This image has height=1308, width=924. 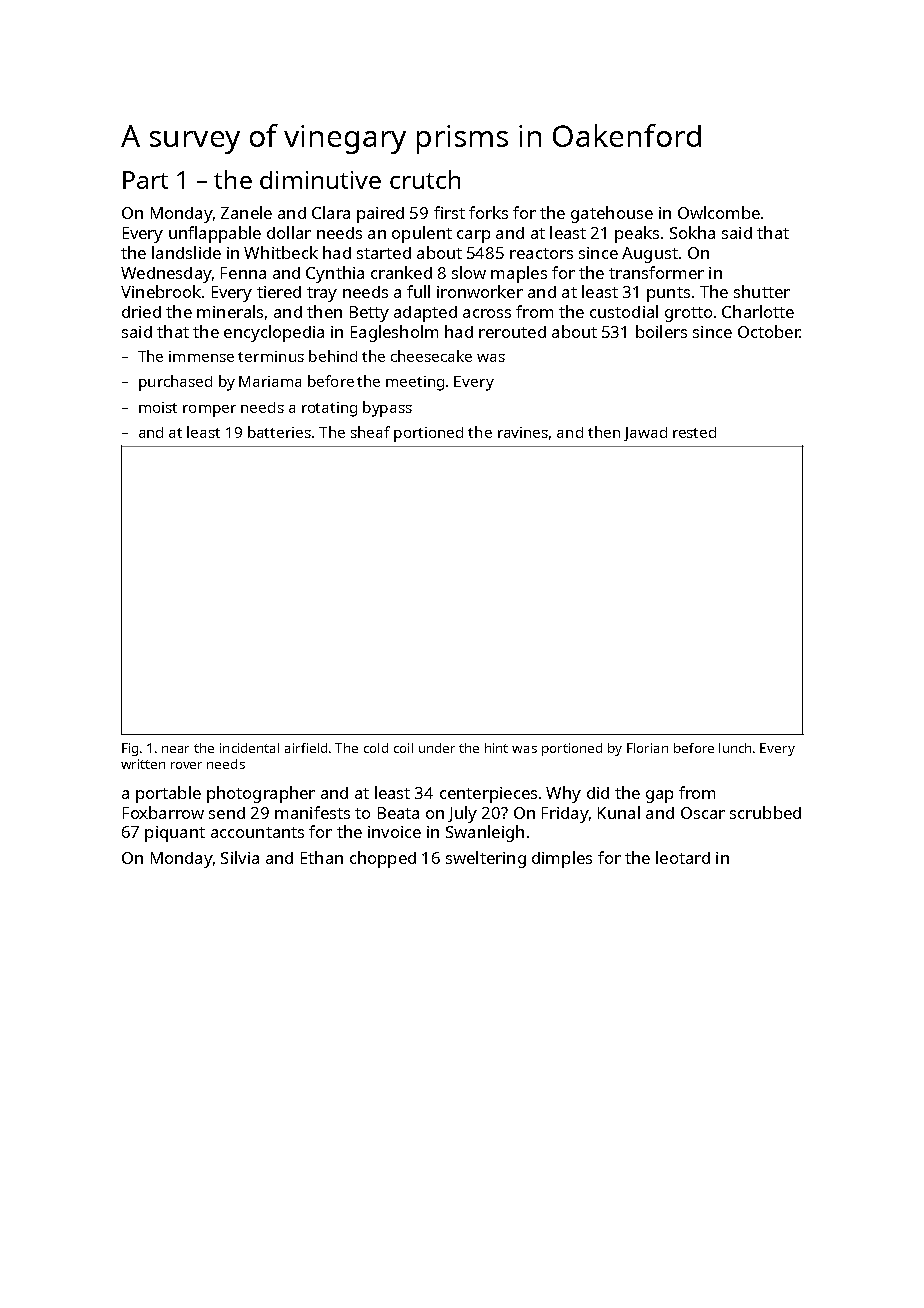 What do you see at coordinates (175, 749) in the image?
I see `near` at bounding box center [175, 749].
